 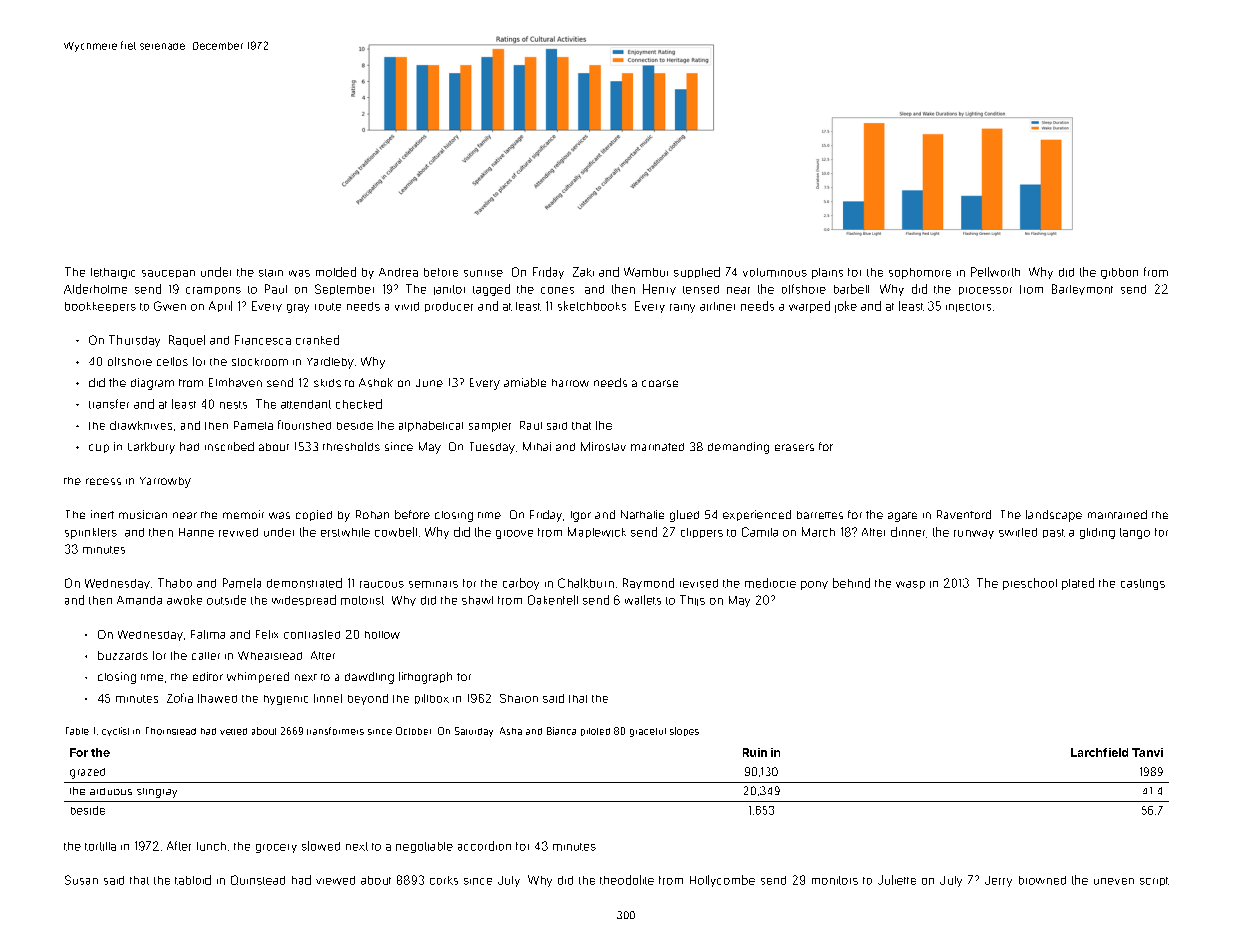 What do you see at coordinates (968, 307) in the screenshot?
I see `injectors` at bounding box center [968, 307].
